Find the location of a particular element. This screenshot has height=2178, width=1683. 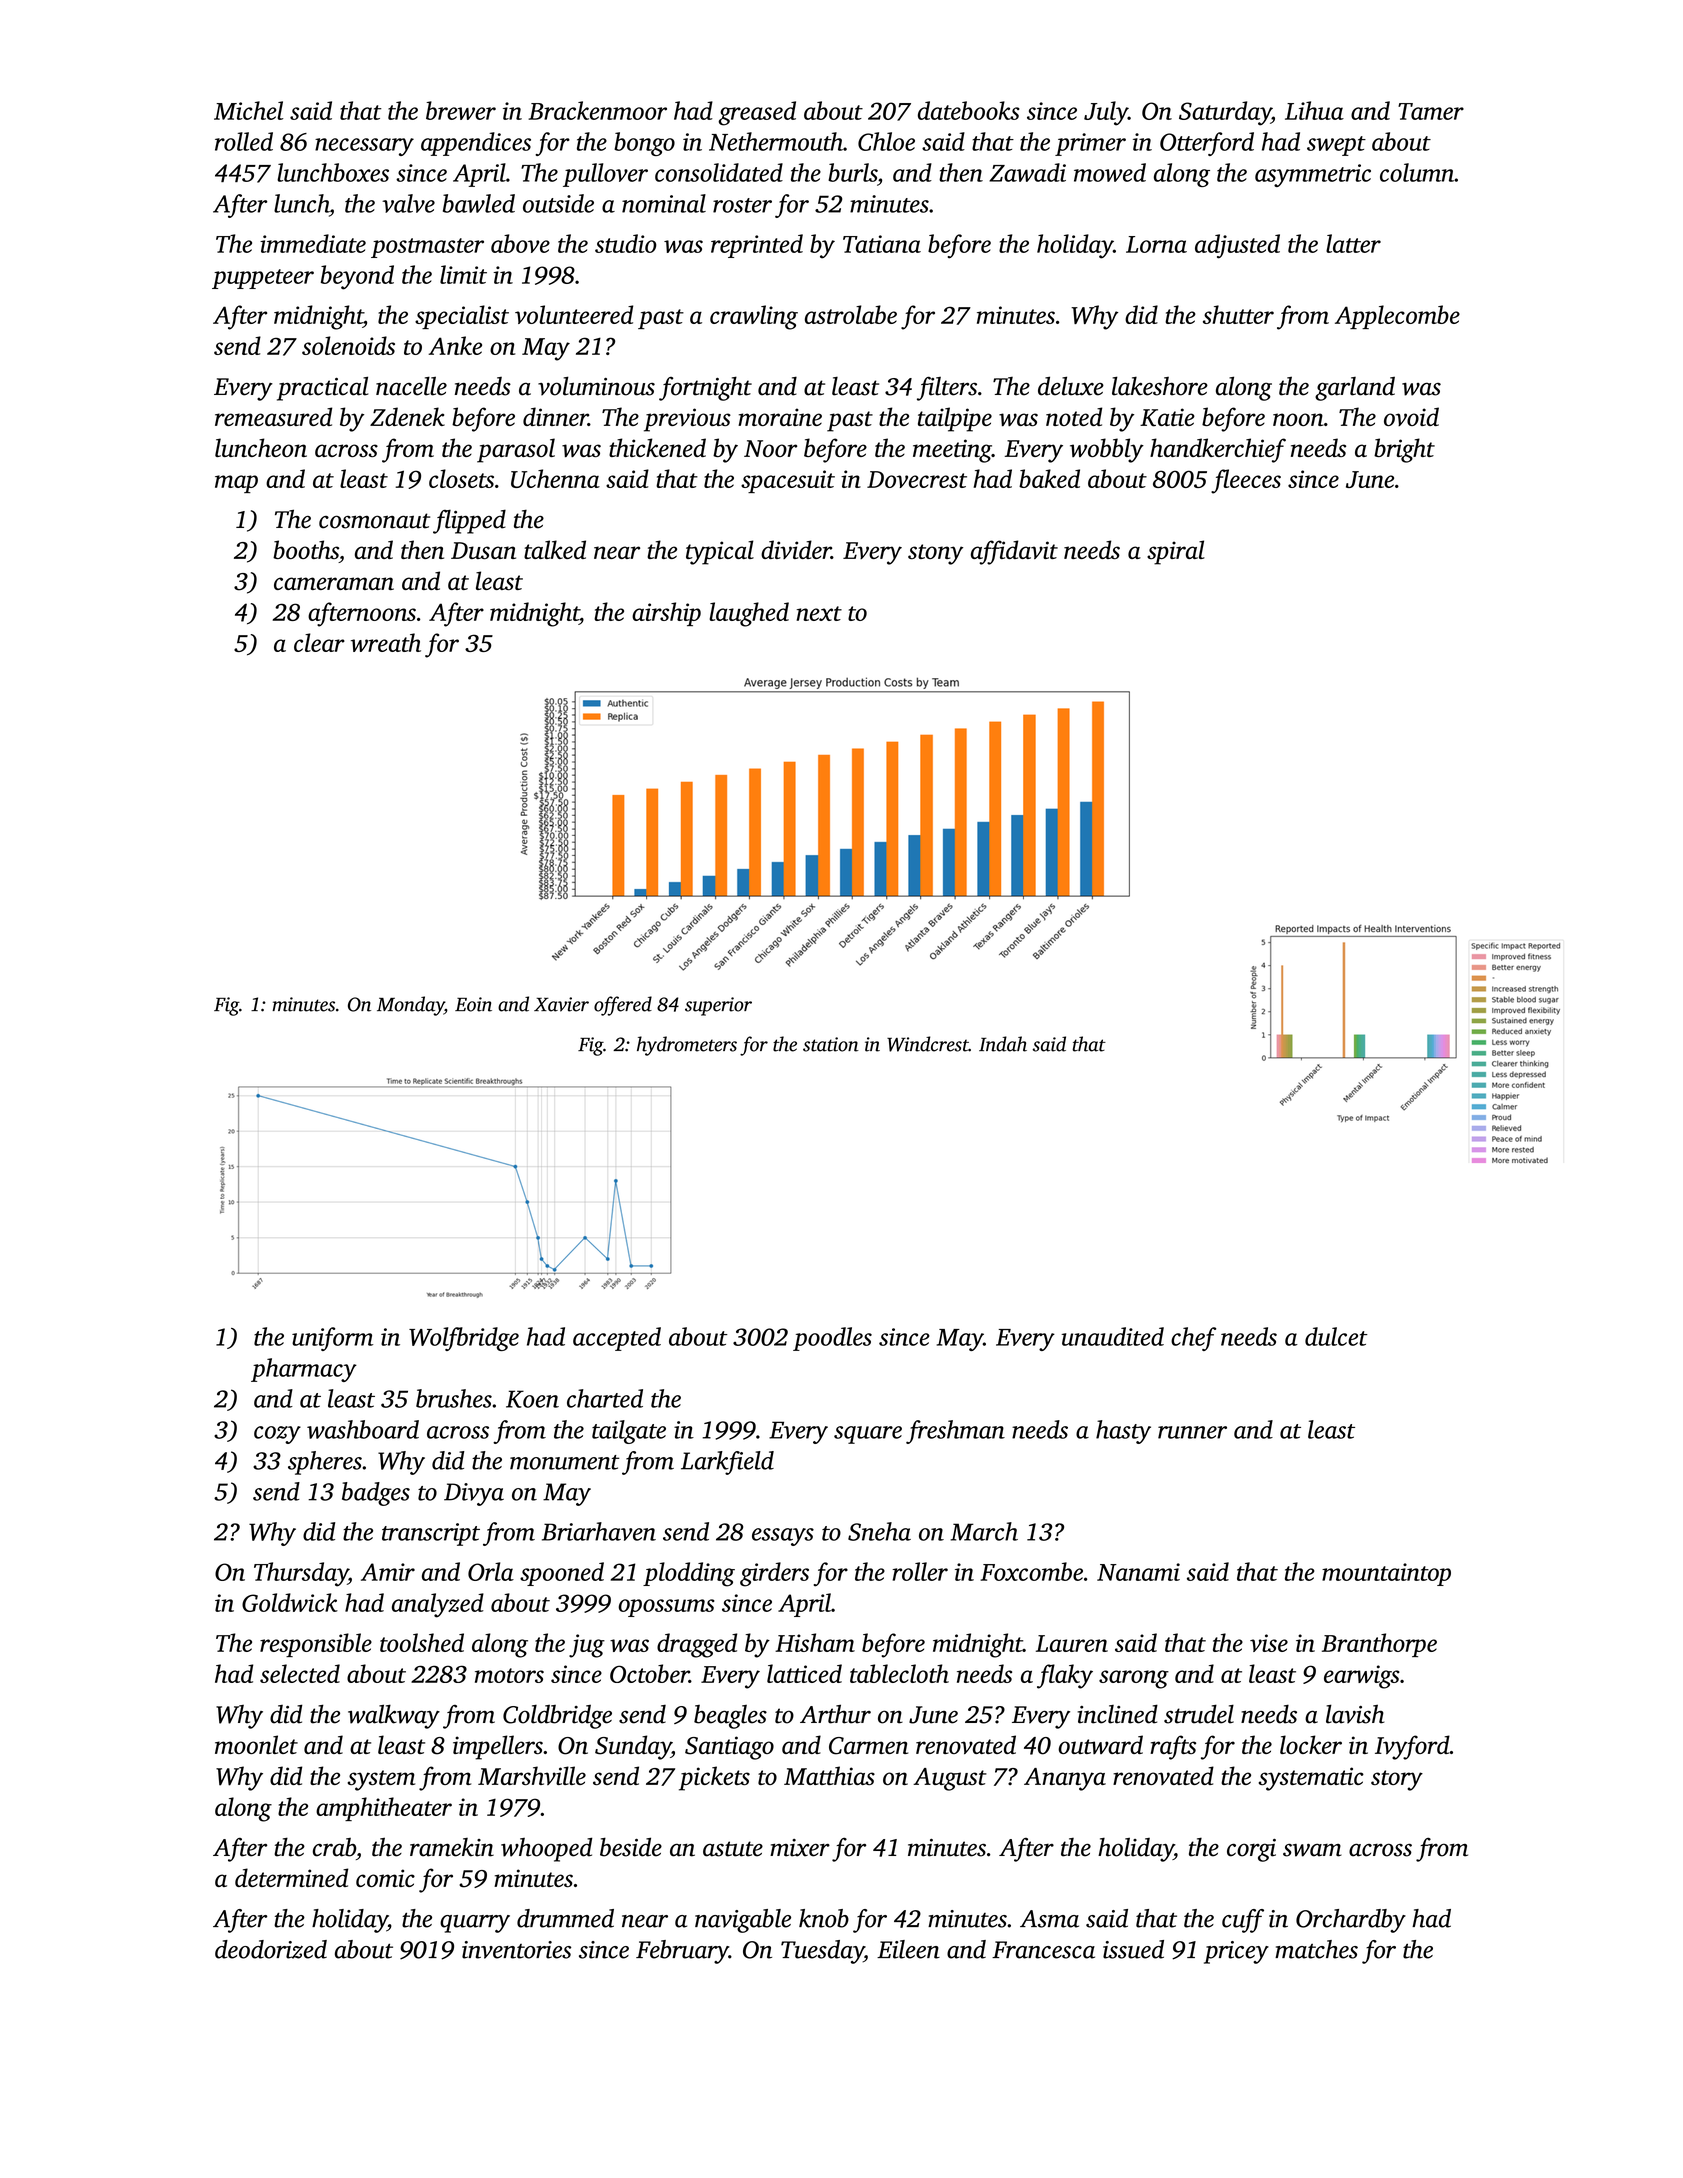

Orla is located at coordinates (491, 1571).
